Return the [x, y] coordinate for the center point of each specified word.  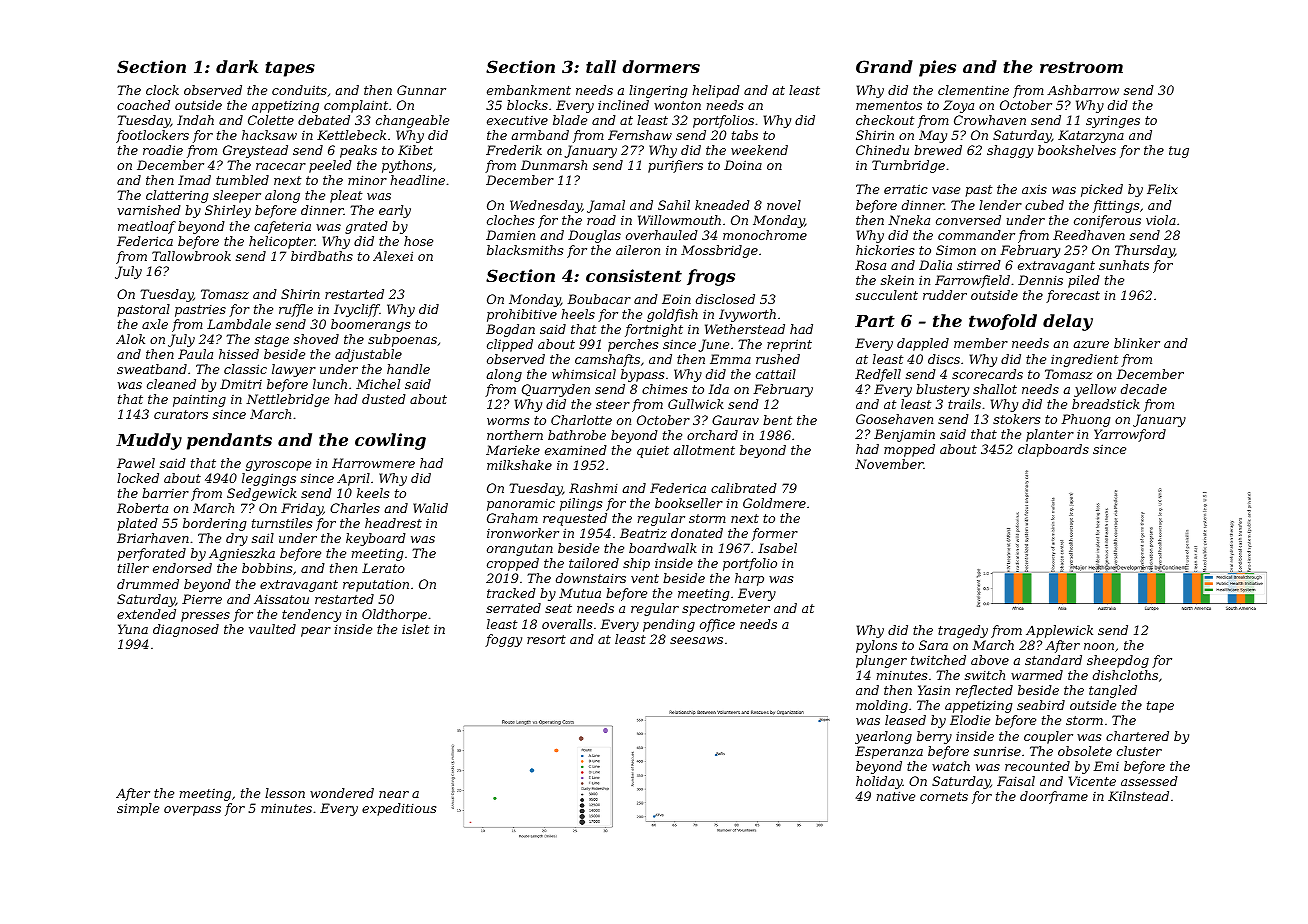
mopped [909, 450]
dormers [661, 66]
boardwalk [663, 548]
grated [366, 227]
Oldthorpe [394, 615]
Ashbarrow [1083, 90]
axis [1034, 189]
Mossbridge [719, 251]
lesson [285, 793]
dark [237, 66]
